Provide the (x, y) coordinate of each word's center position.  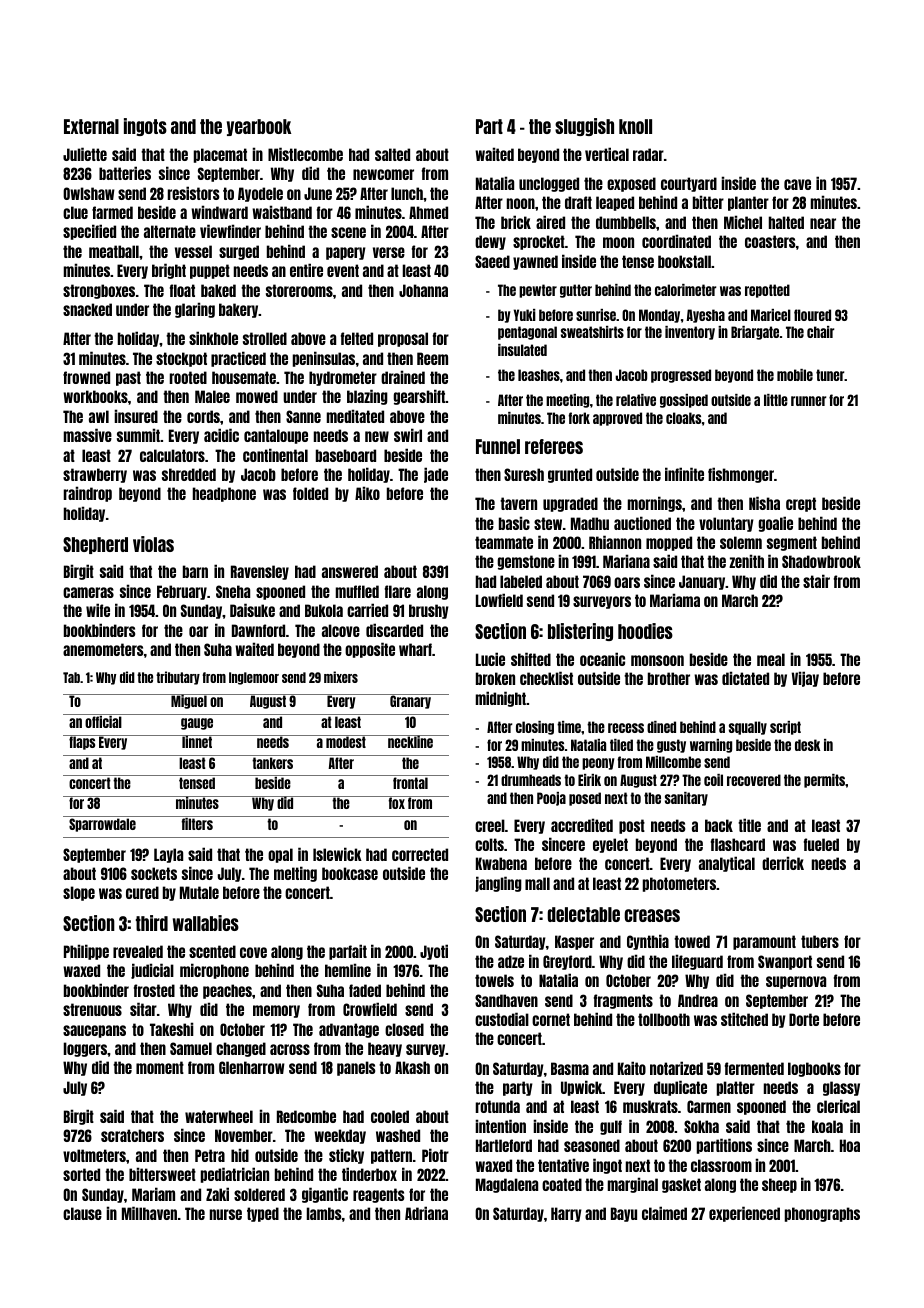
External (91, 126)
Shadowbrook (821, 561)
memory (276, 1011)
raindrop (88, 494)
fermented (754, 1068)
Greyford (567, 962)
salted (392, 154)
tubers (820, 941)
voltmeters (94, 1155)
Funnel (498, 446)
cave (797, 184)
